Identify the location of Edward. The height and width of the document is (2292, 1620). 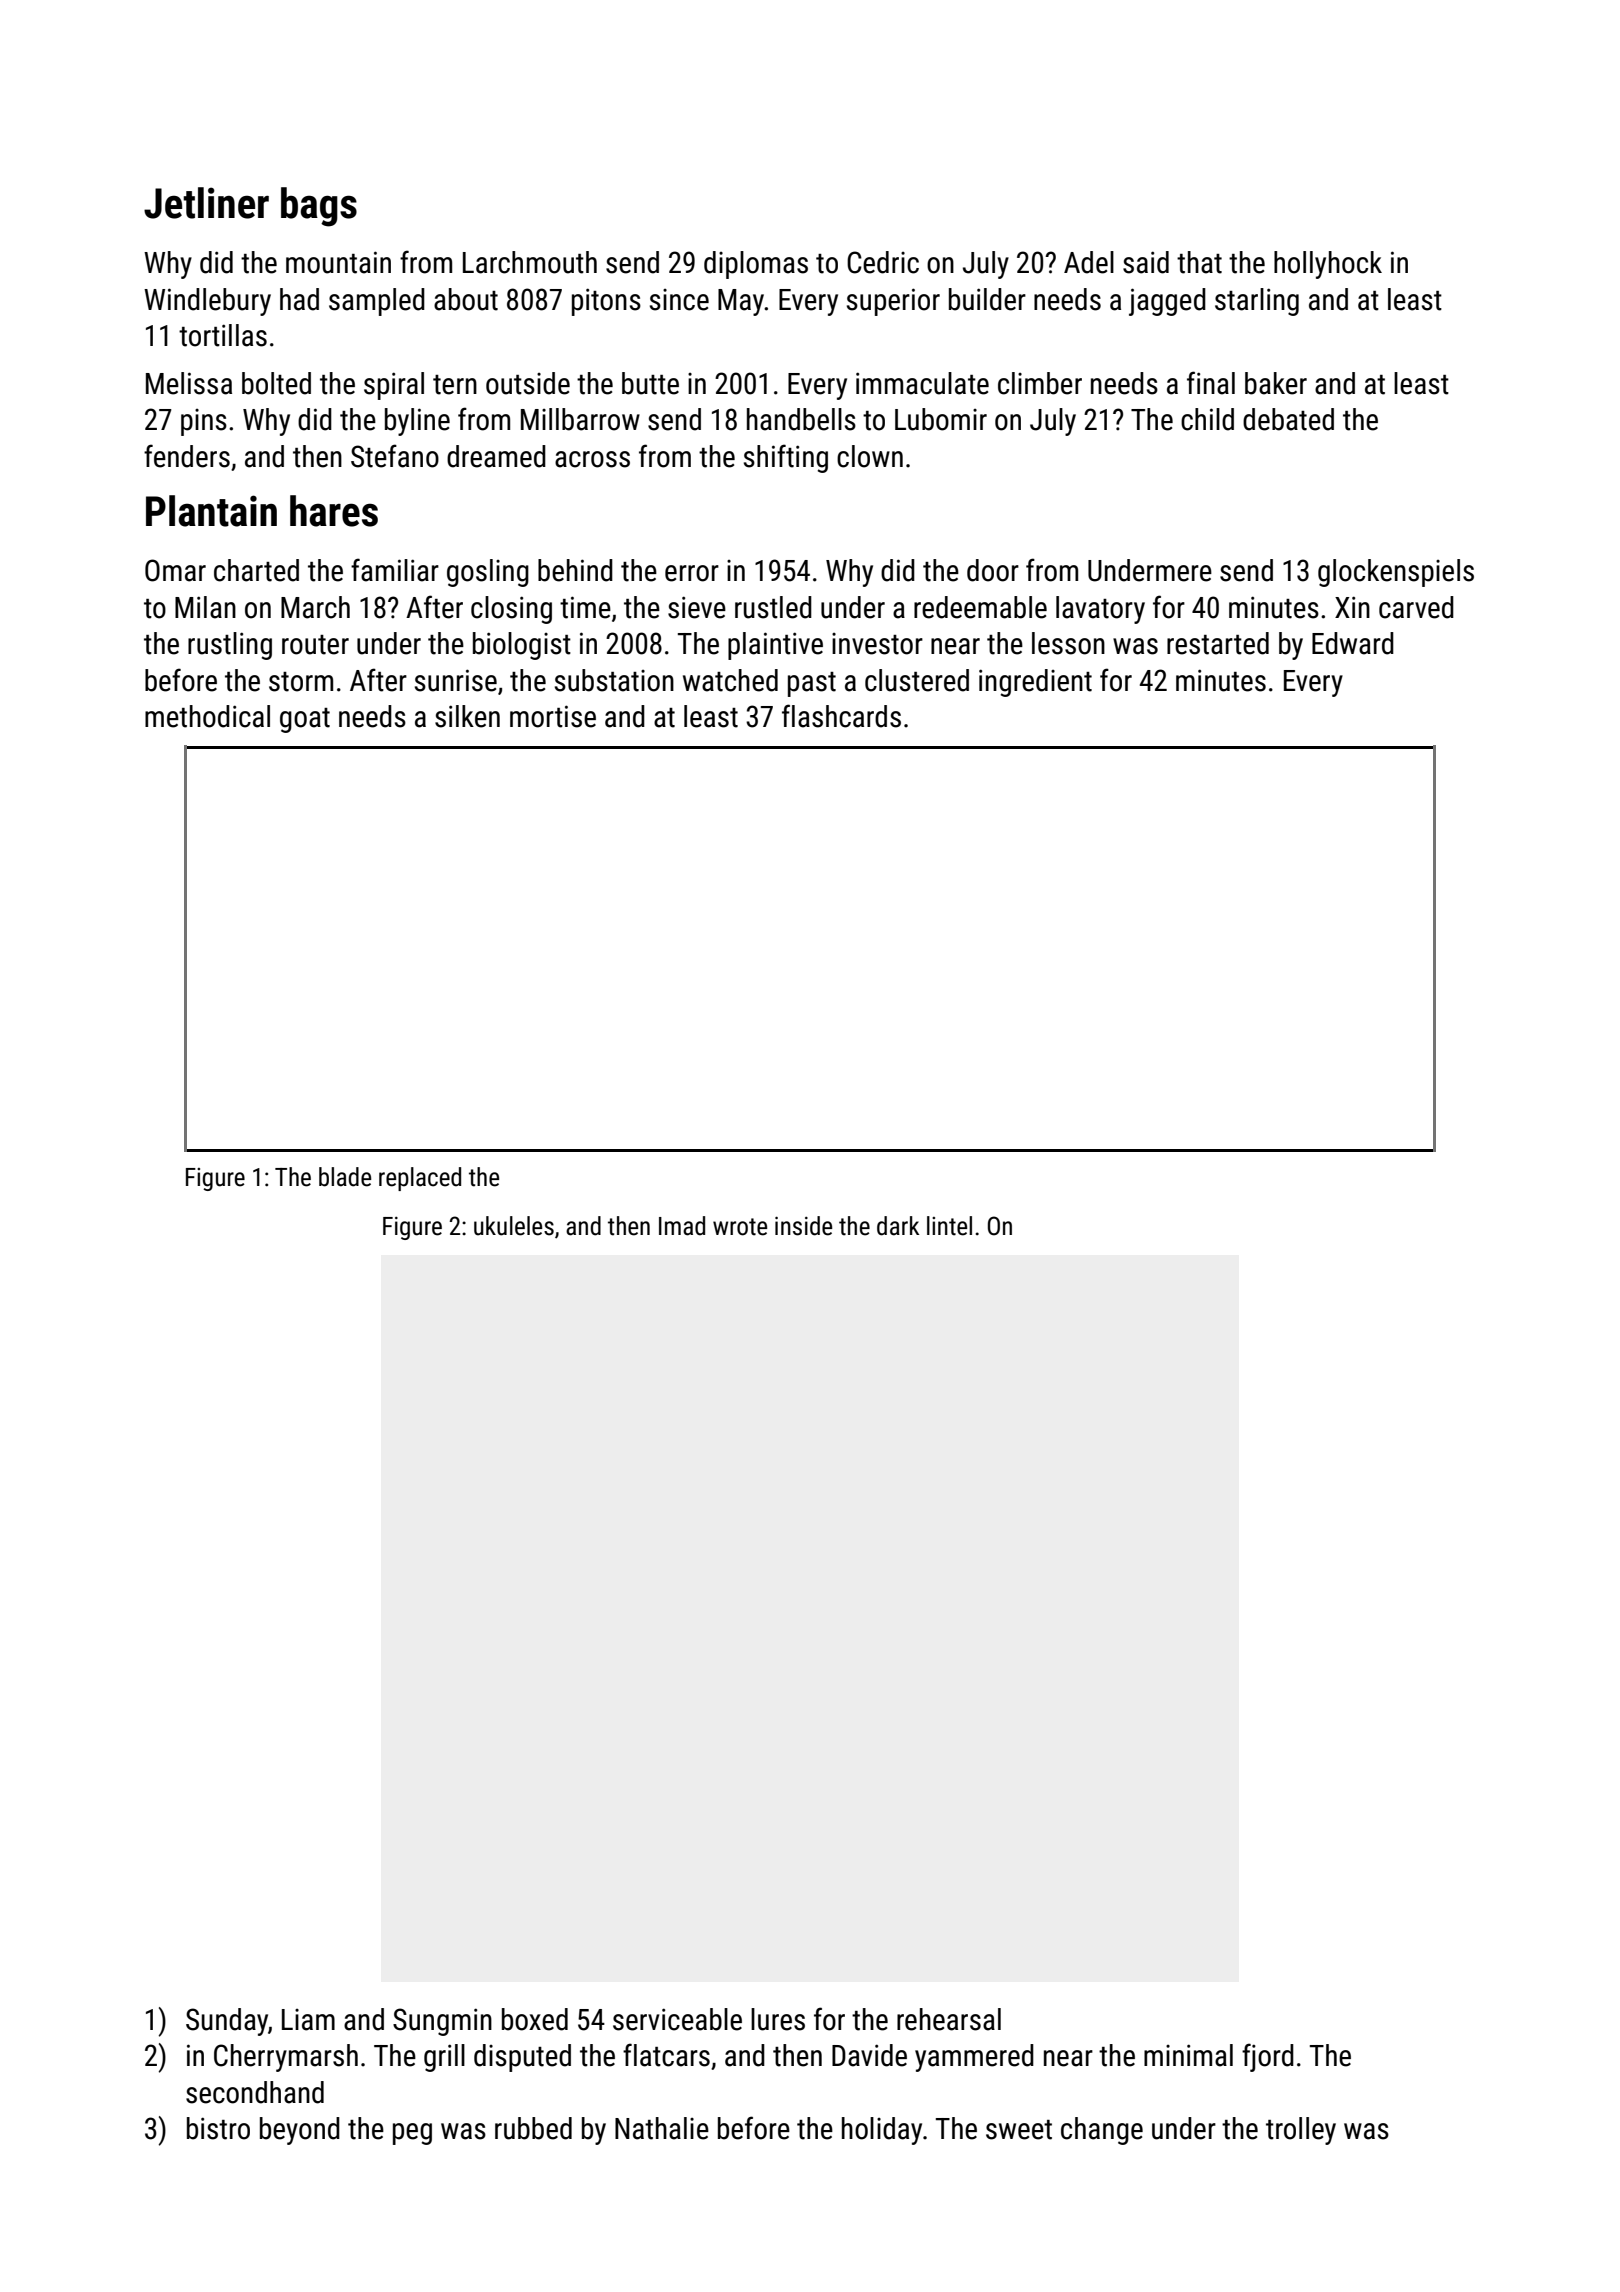
(1353, 643).
